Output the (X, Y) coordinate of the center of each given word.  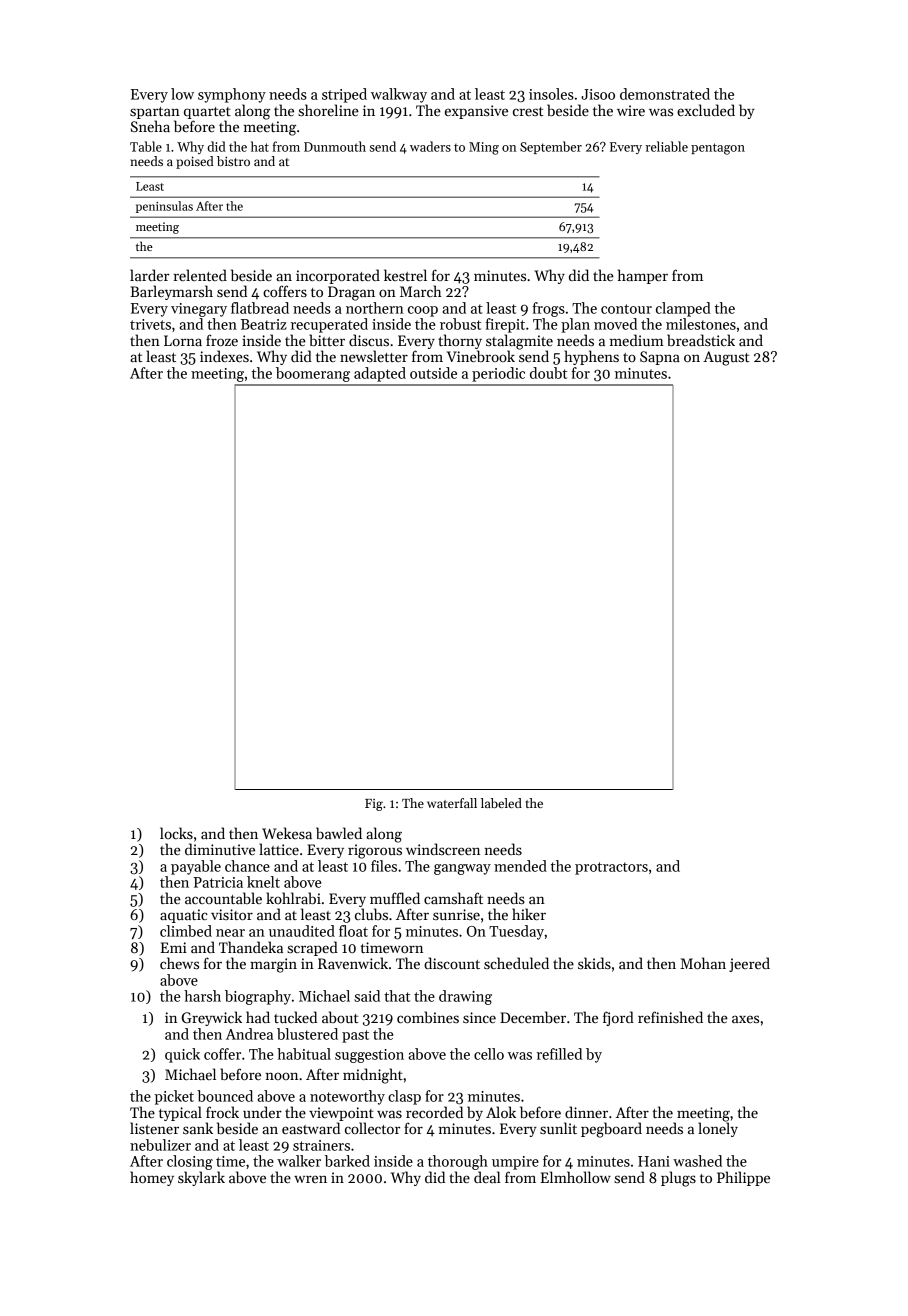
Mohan (703, 963)
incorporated (338, 276)
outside (433, 373)
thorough (458, 1162)
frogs (549, 309)
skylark (201, 1178)
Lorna (183, 340)
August (726, 358)
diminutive (220, 849)
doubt (548, 373)
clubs (371, 914)
